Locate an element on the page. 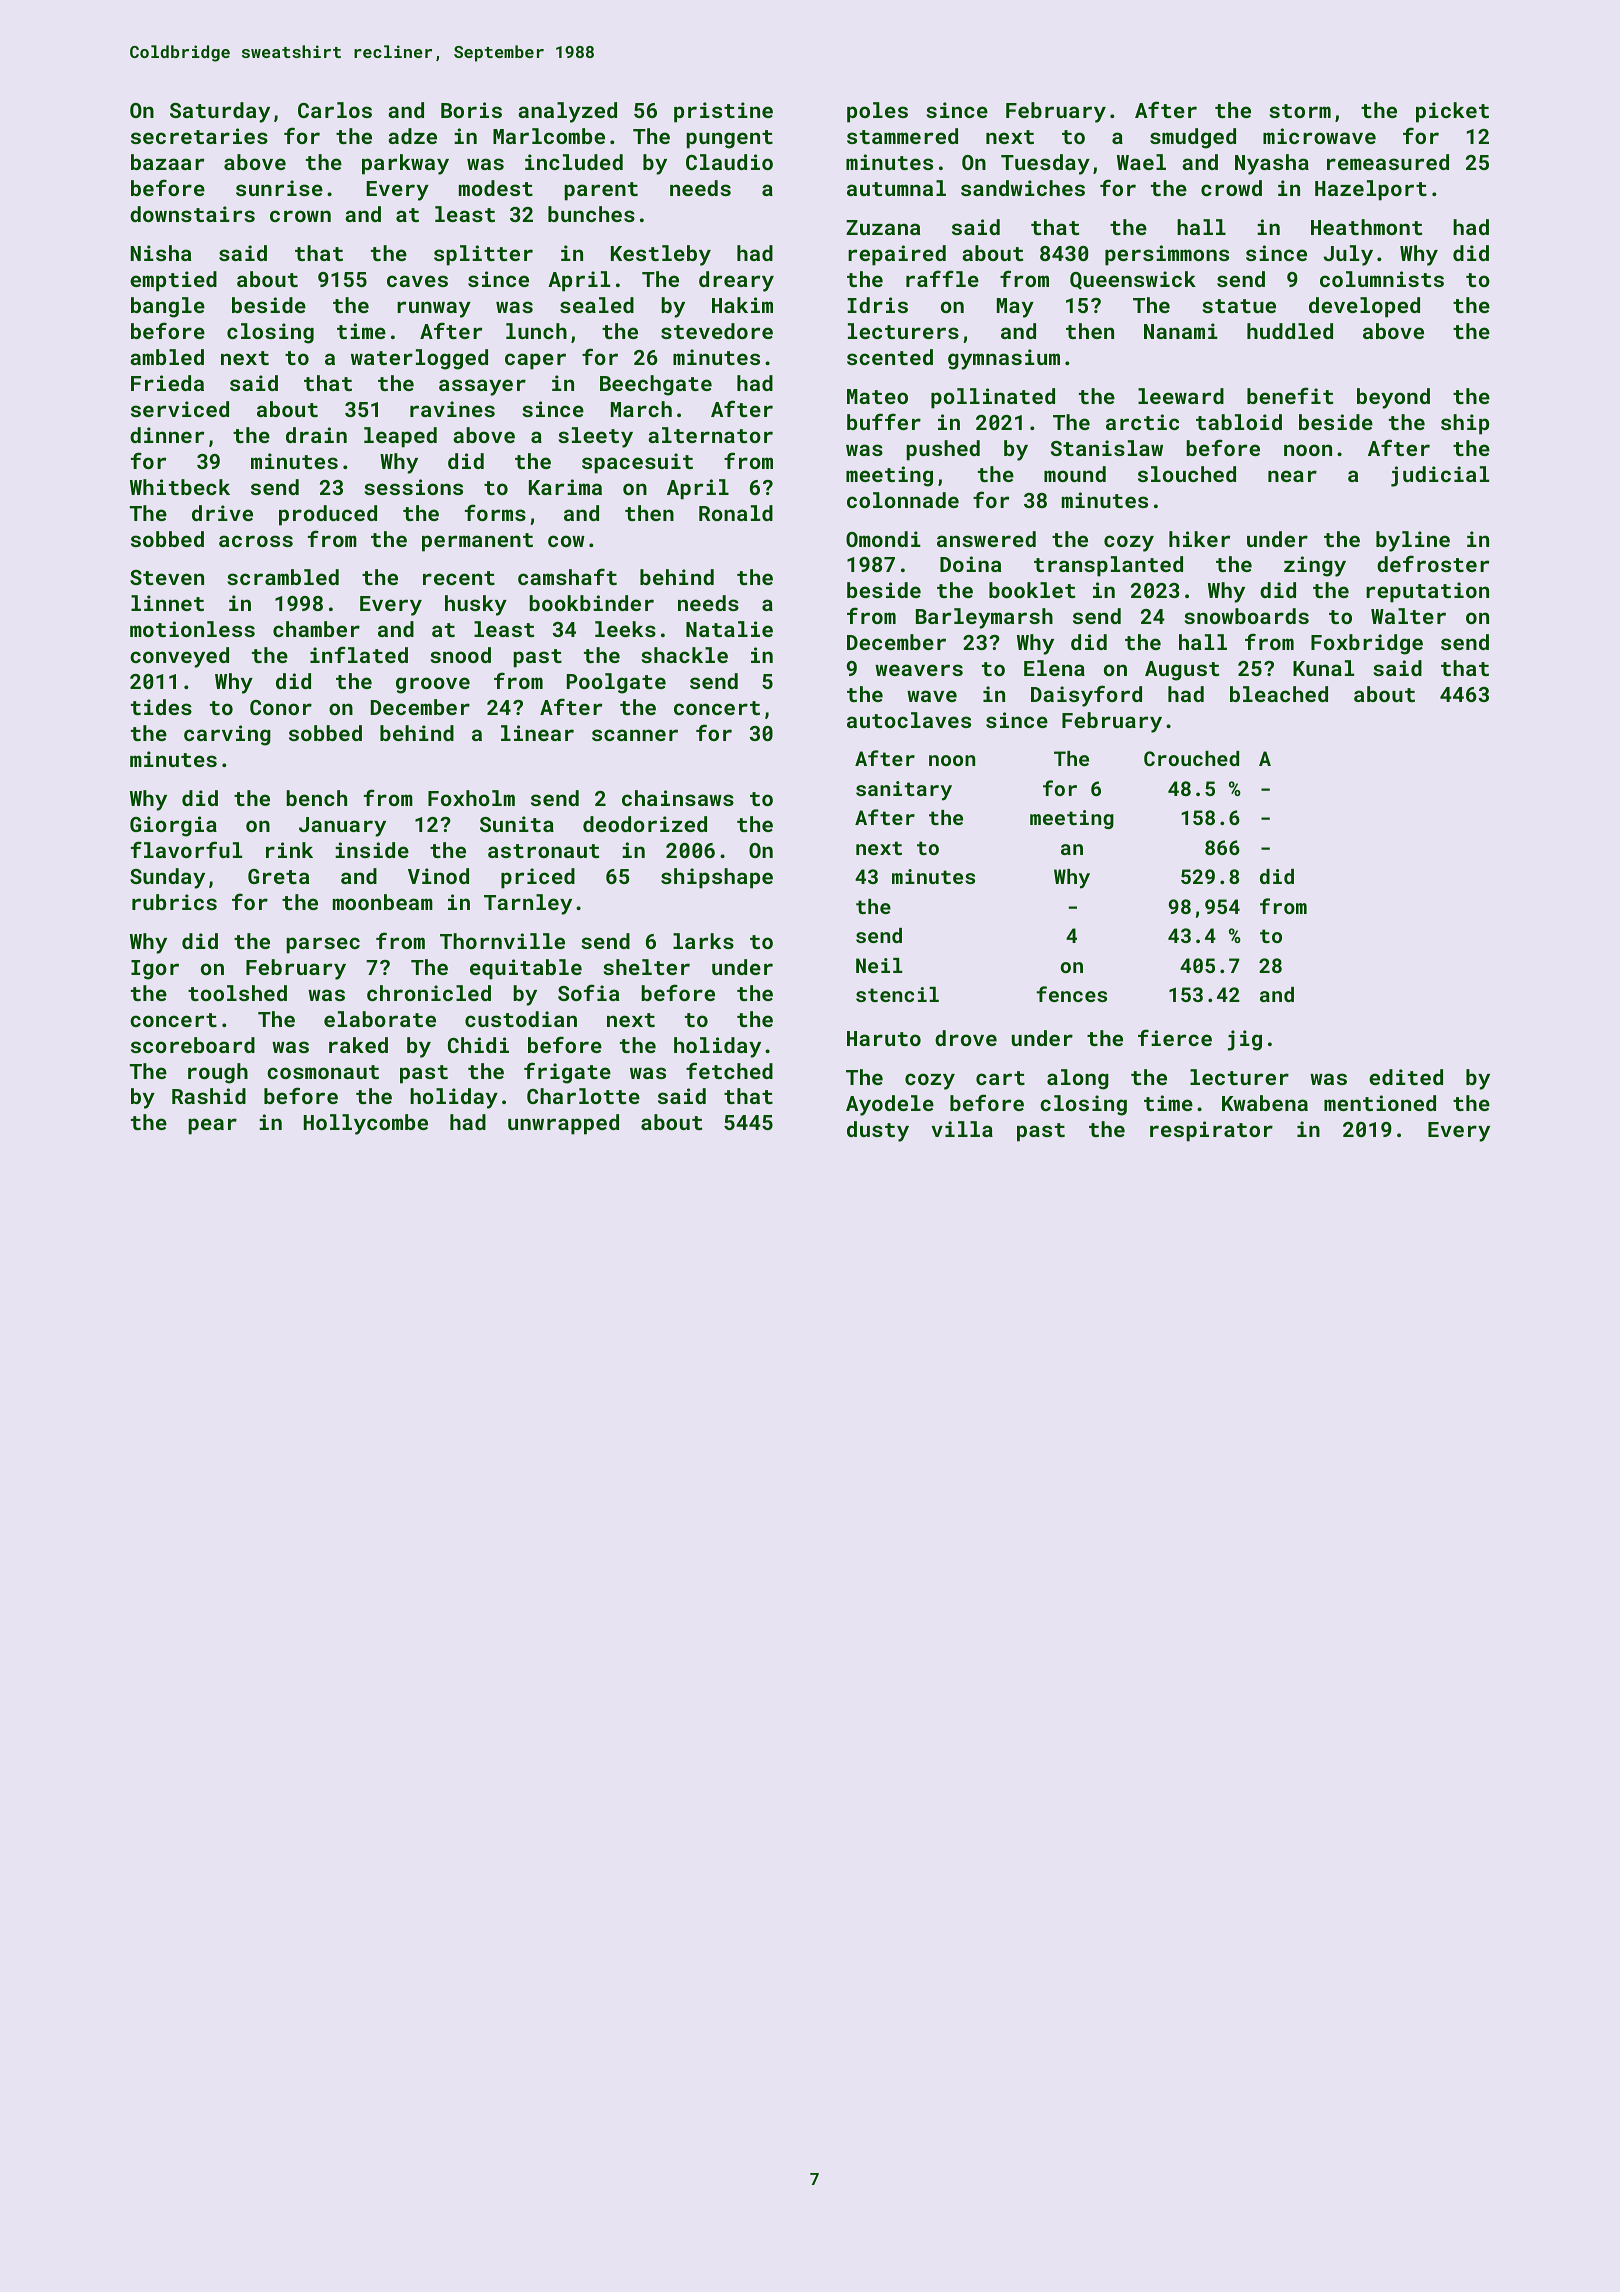 The image size is (1620, 2292). recent is located at coordinates (459, 578).
